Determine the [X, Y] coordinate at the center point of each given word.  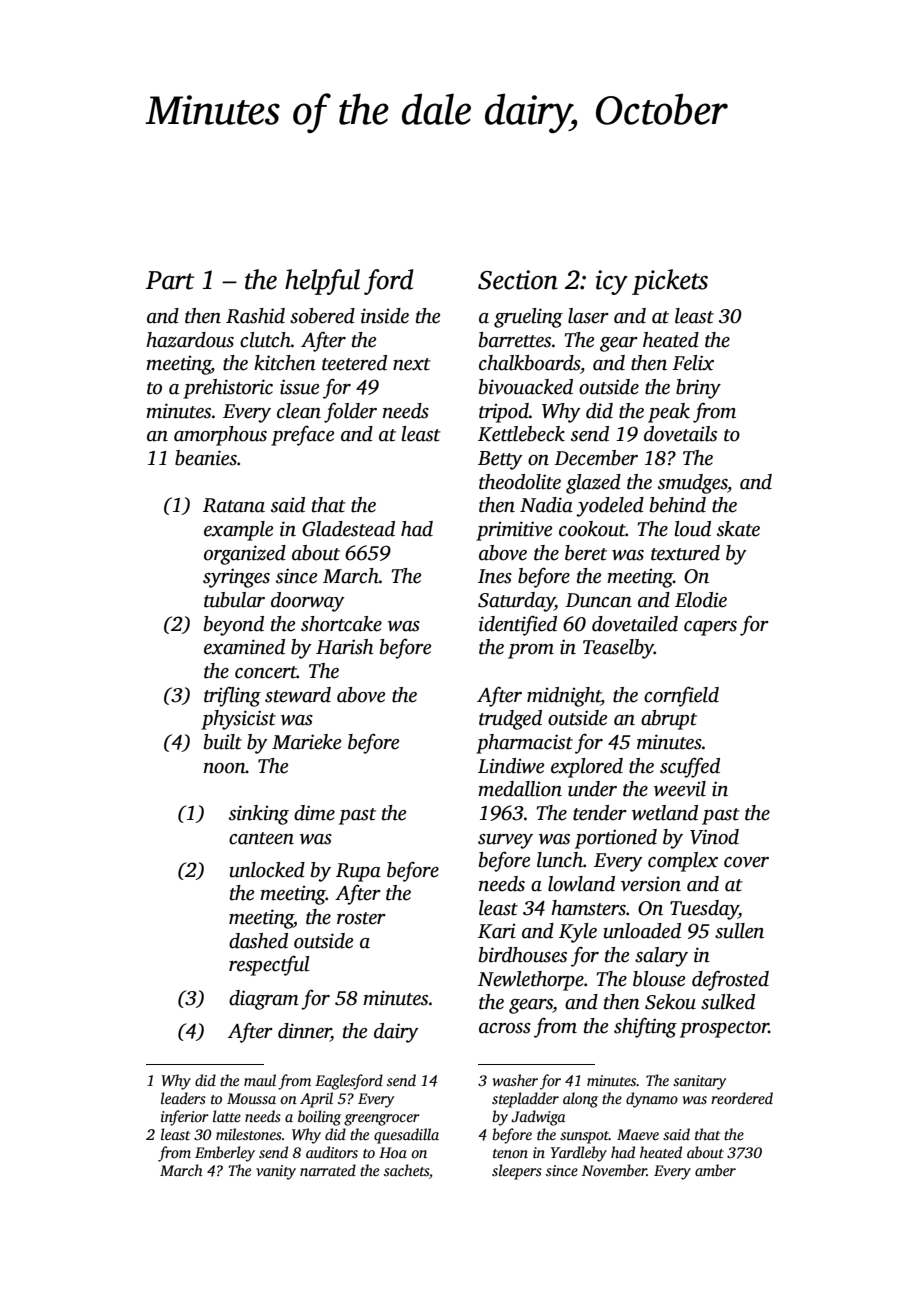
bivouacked [526, 387]
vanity [276, 1172]
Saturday [516, 602]
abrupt [669, 720]
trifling [232, 696]
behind [678, 505]
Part [170, 280]
